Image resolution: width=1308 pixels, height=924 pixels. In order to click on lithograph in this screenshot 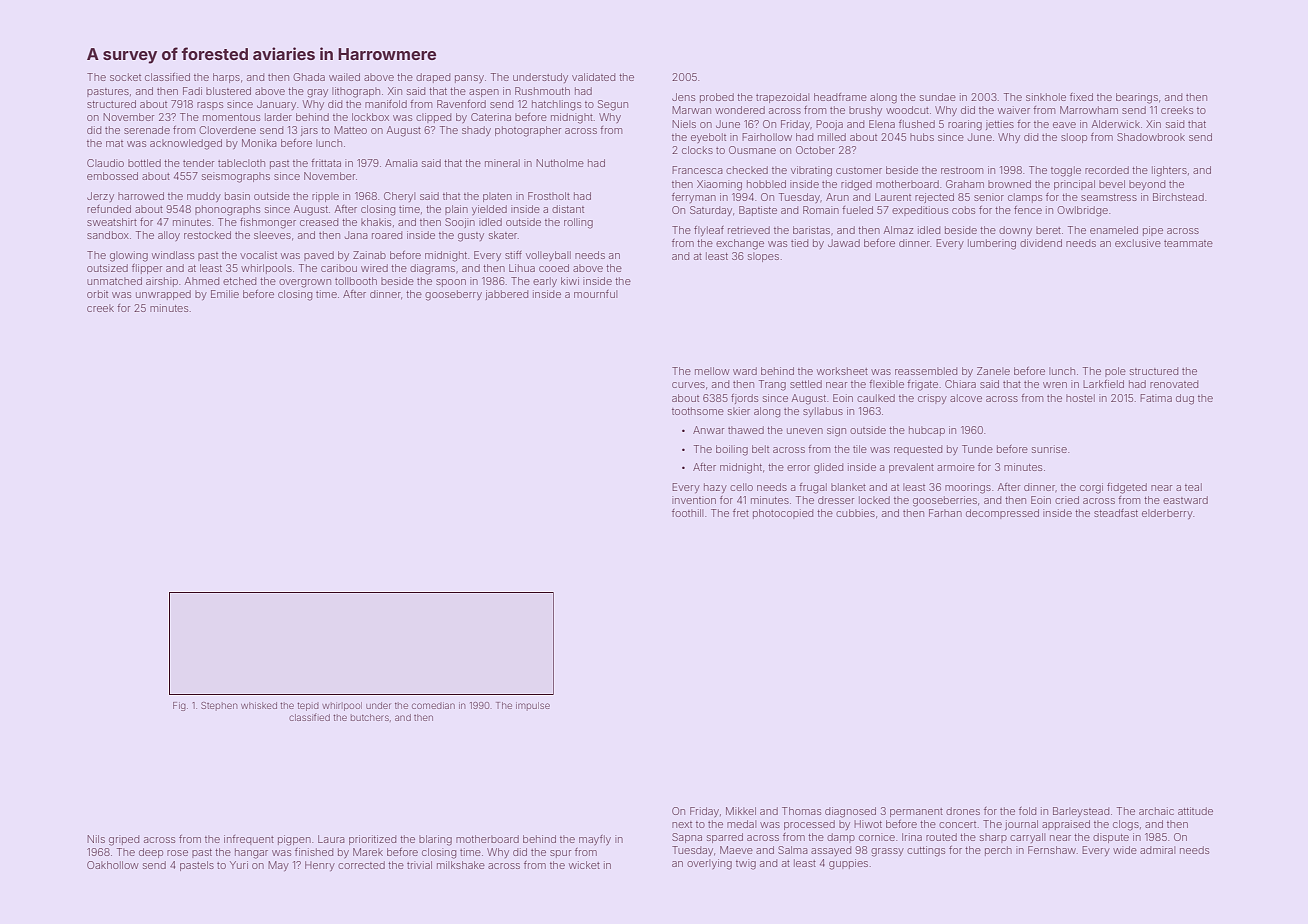, I will do `click(356, 92)`.
